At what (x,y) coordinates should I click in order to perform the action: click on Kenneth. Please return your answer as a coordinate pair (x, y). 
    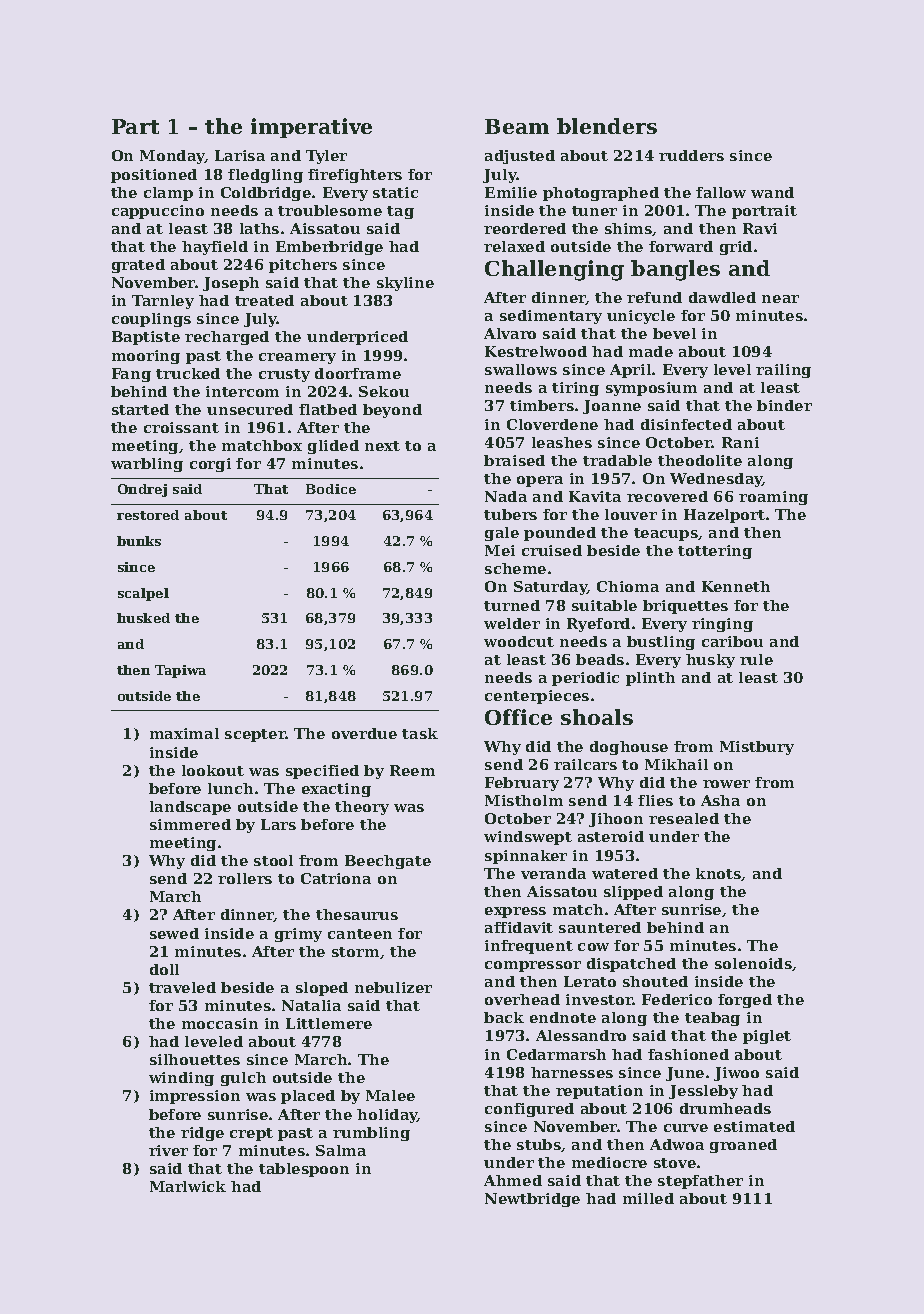
    Looking at the image, I should click on (736, 586).
